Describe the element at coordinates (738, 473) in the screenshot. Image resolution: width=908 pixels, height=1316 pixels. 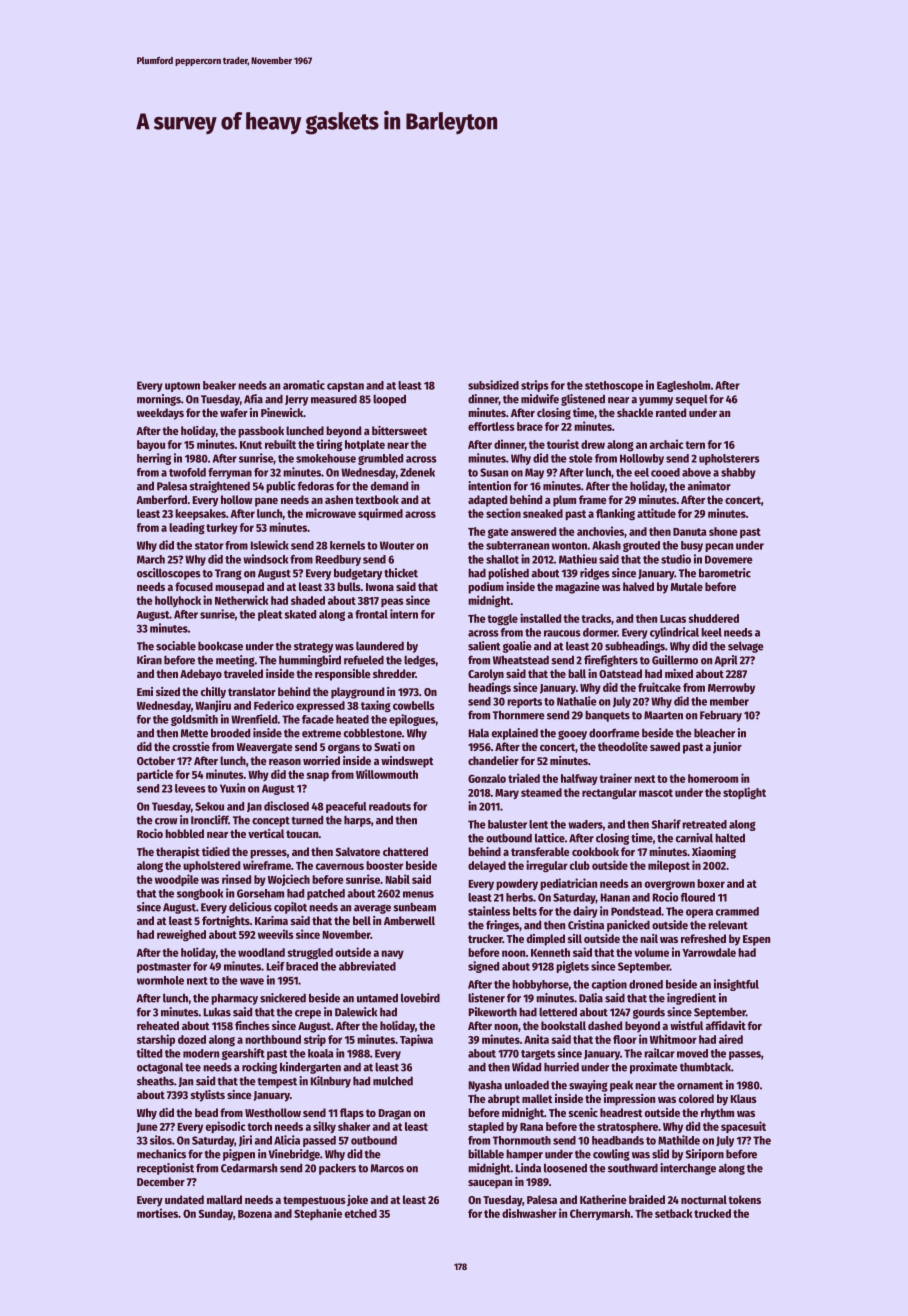
I see `shabby` at that location.
